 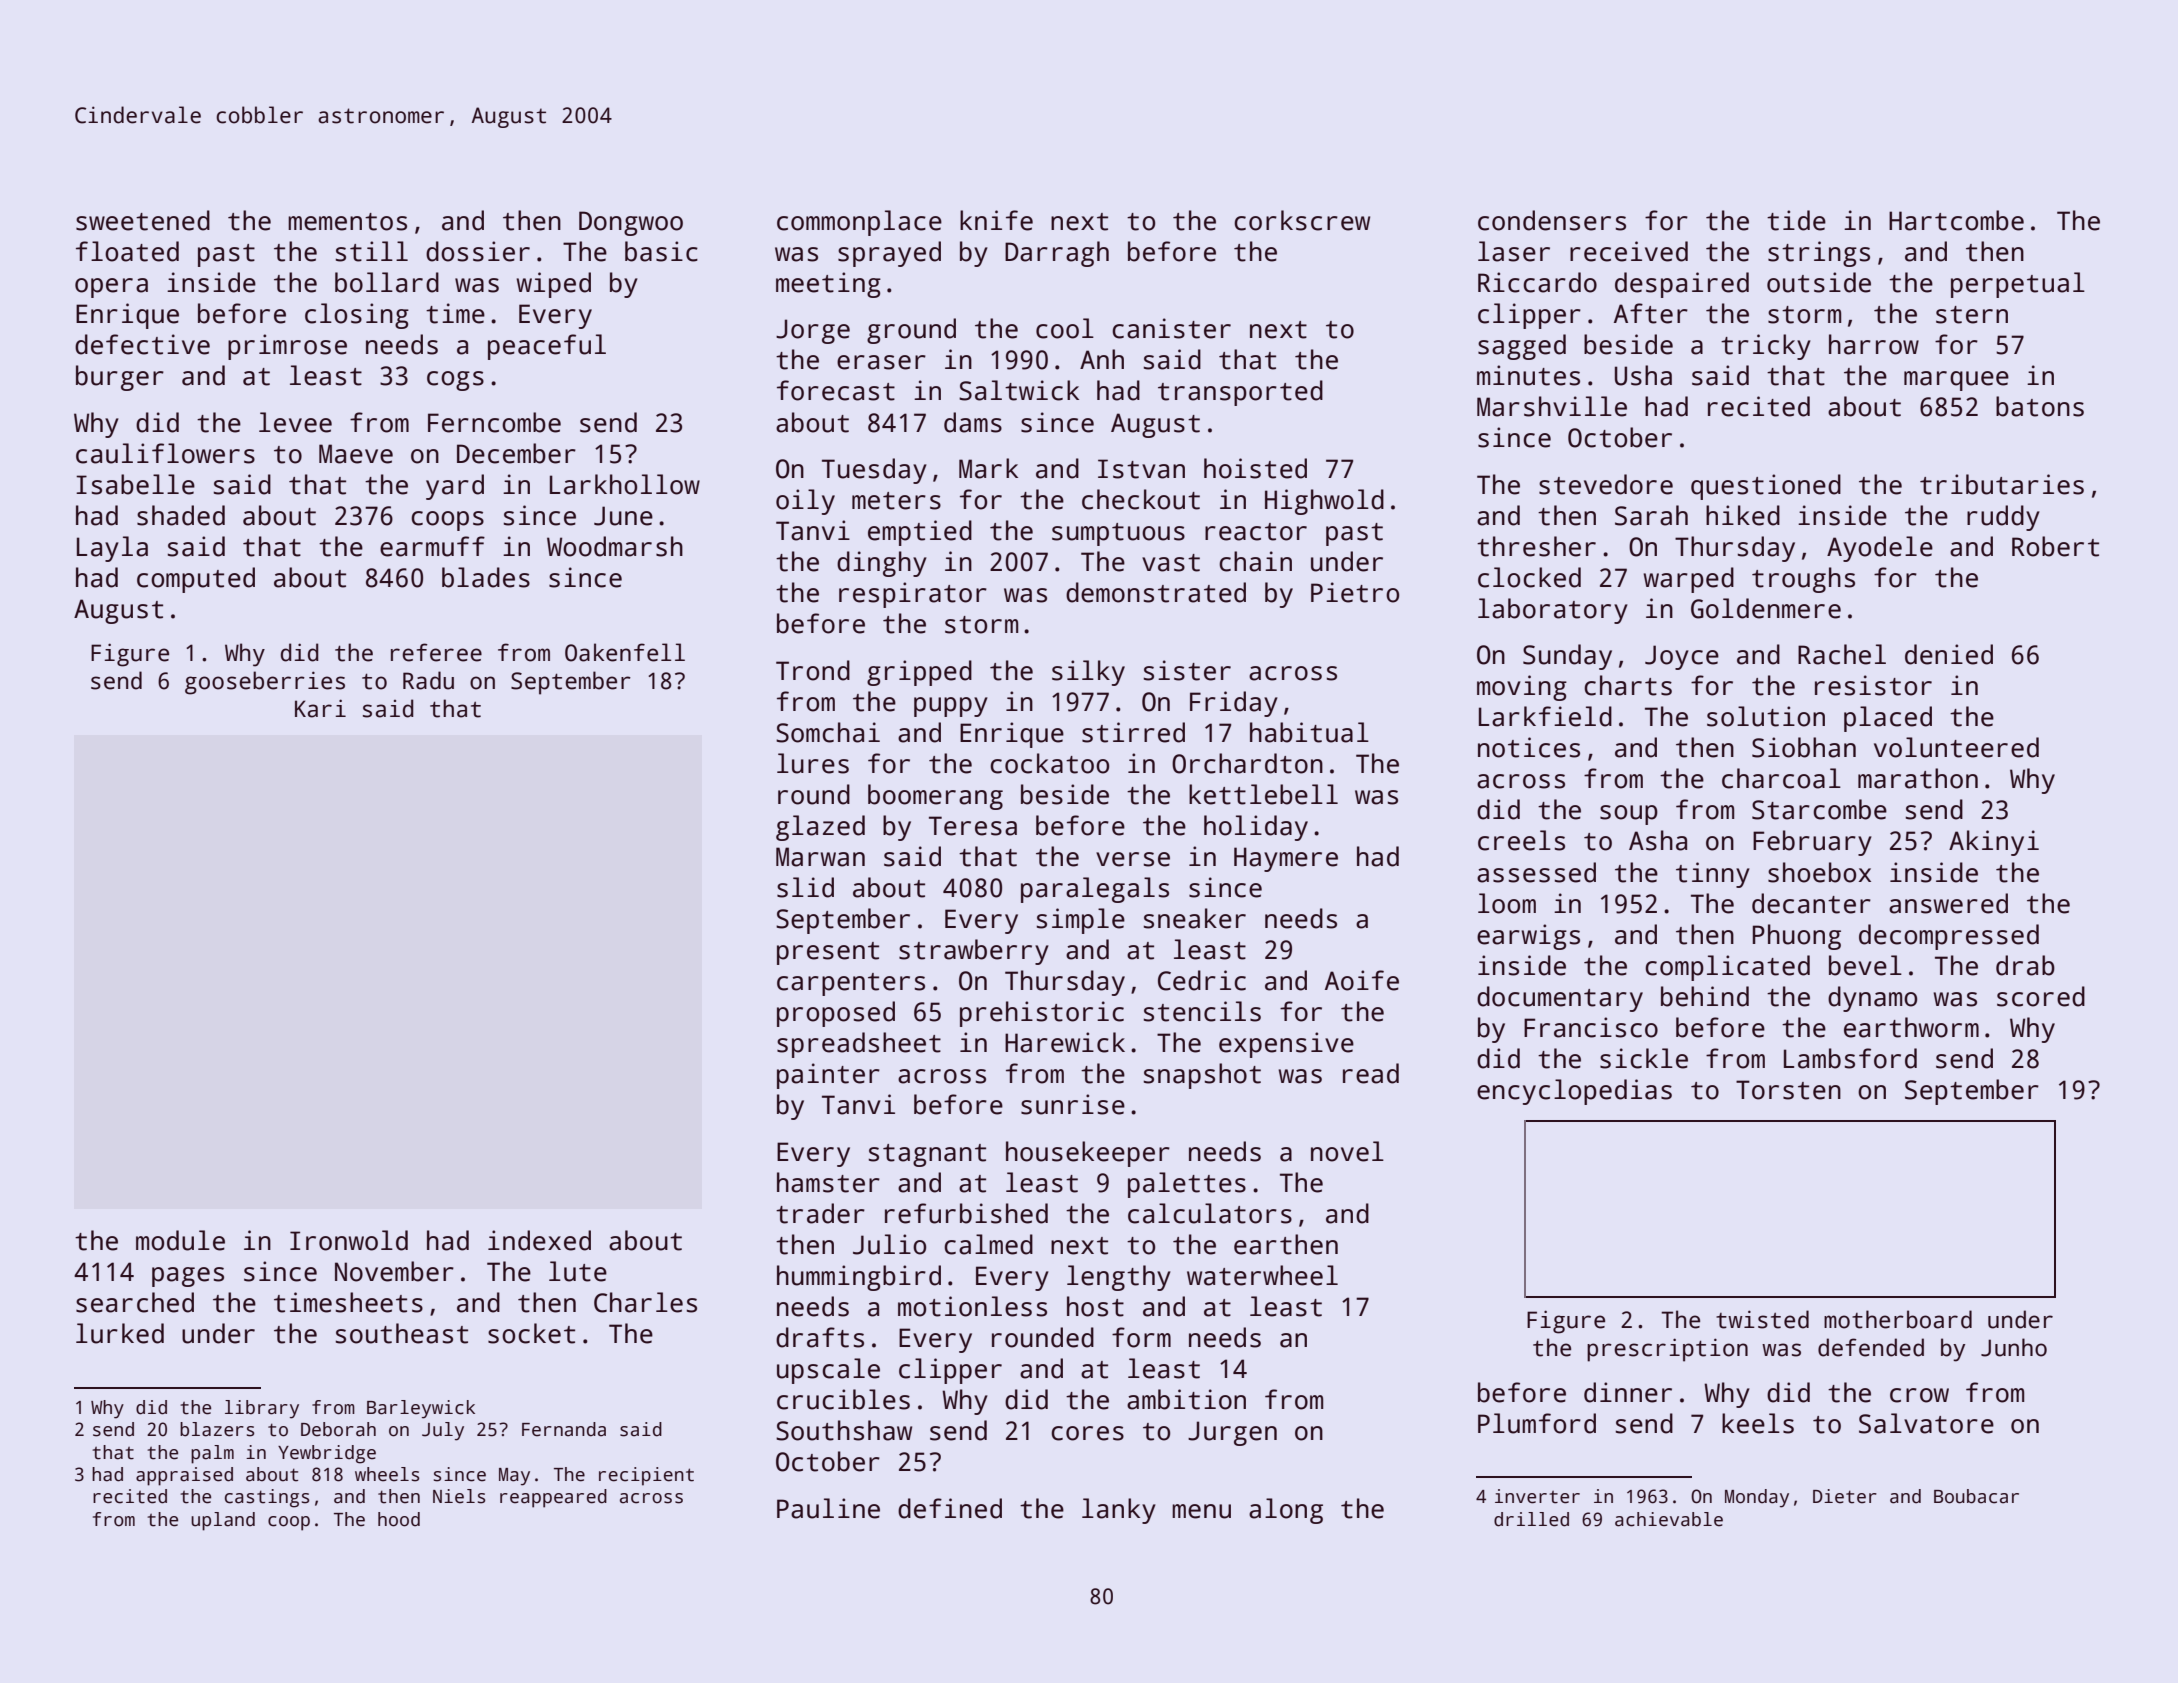 I want to click on transported, so click(x=1240, y=393).
